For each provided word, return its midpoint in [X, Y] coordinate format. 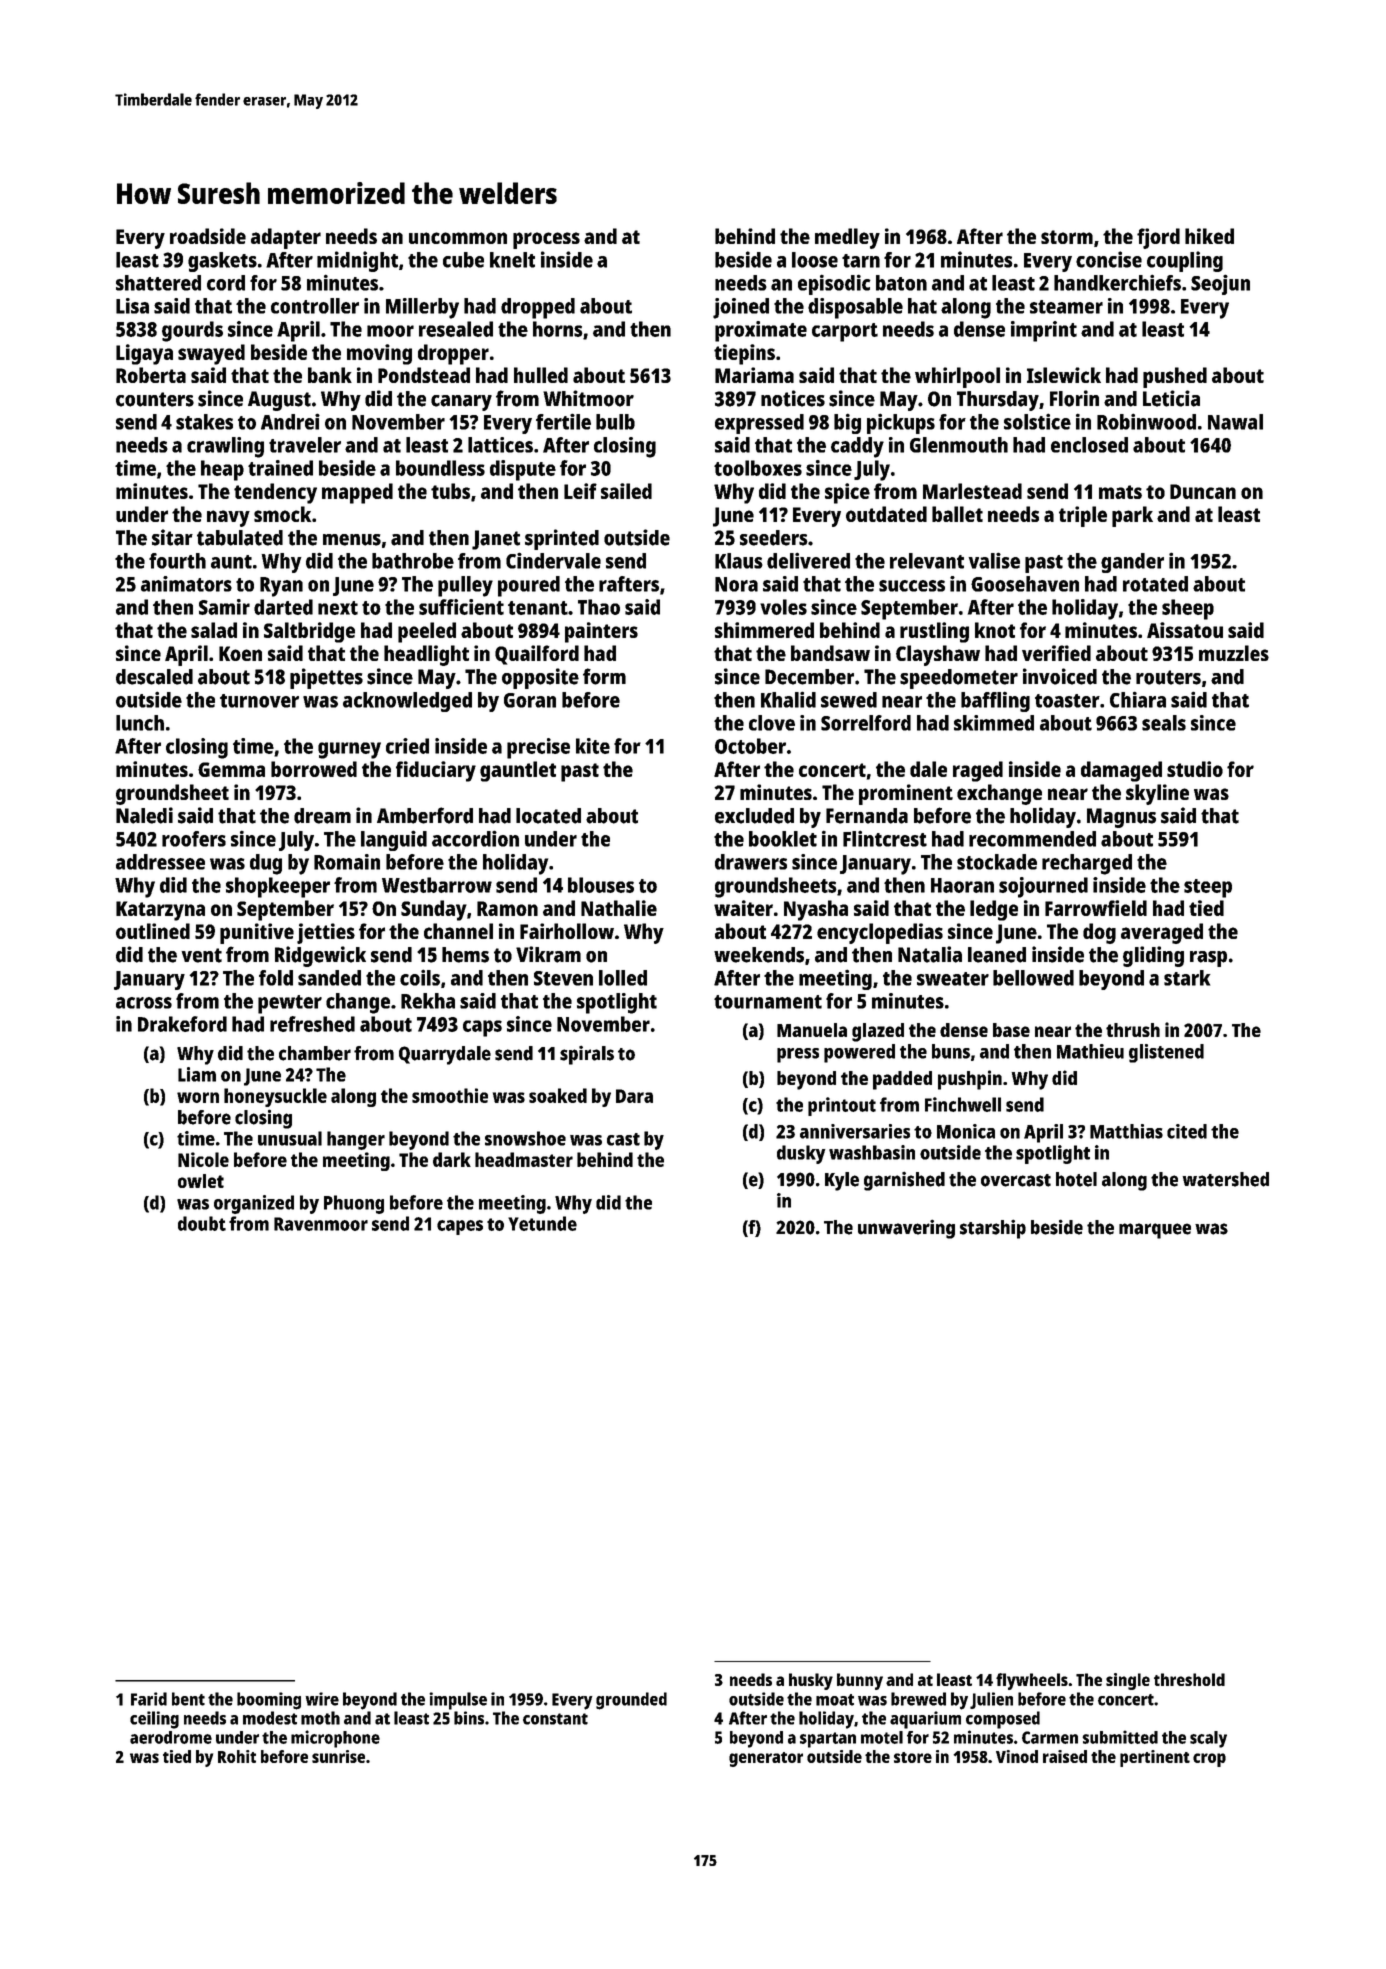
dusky [801, 1154]
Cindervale [553, 560]
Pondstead [424, 375]
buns [951, 1051]
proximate [761, 331]
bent [188, 1699]
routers [1168, 677]
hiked [1209, 236]
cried [407, 746]
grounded [631, 1701]
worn [198, 1097]
